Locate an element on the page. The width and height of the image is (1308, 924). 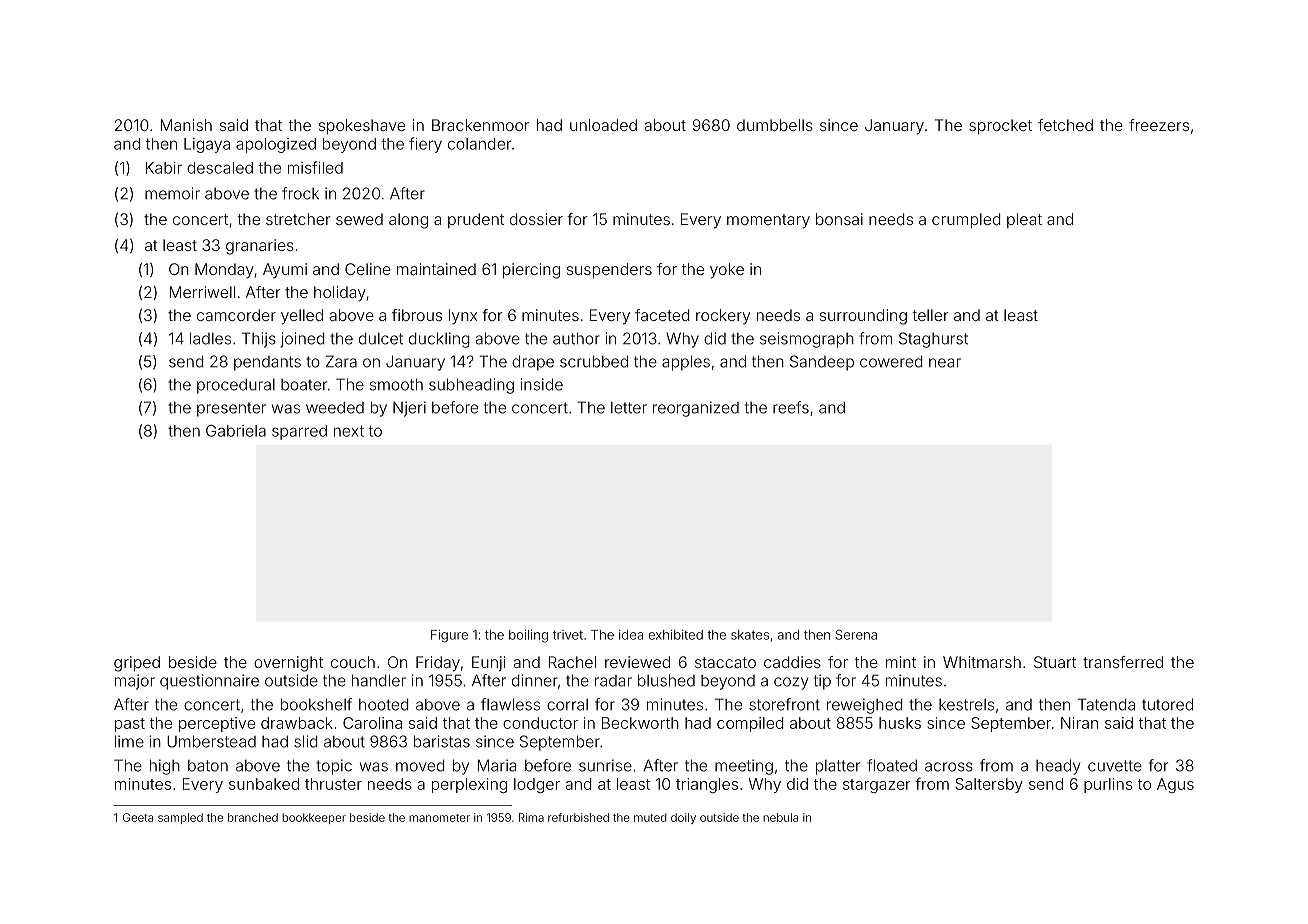
fetched is located at coordinates (1065, 125).
